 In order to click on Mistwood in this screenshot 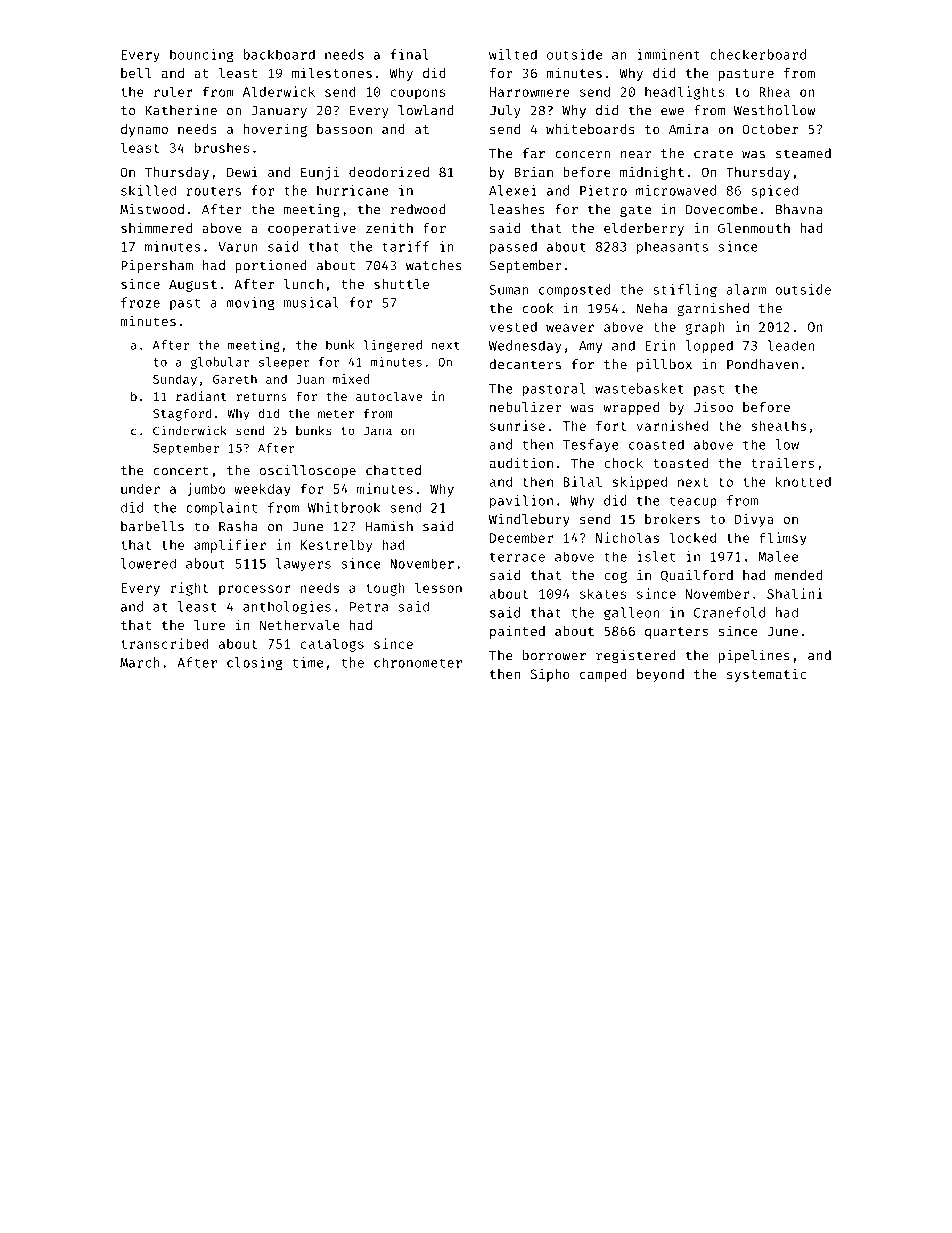, I will do `click(152, 209)`.
